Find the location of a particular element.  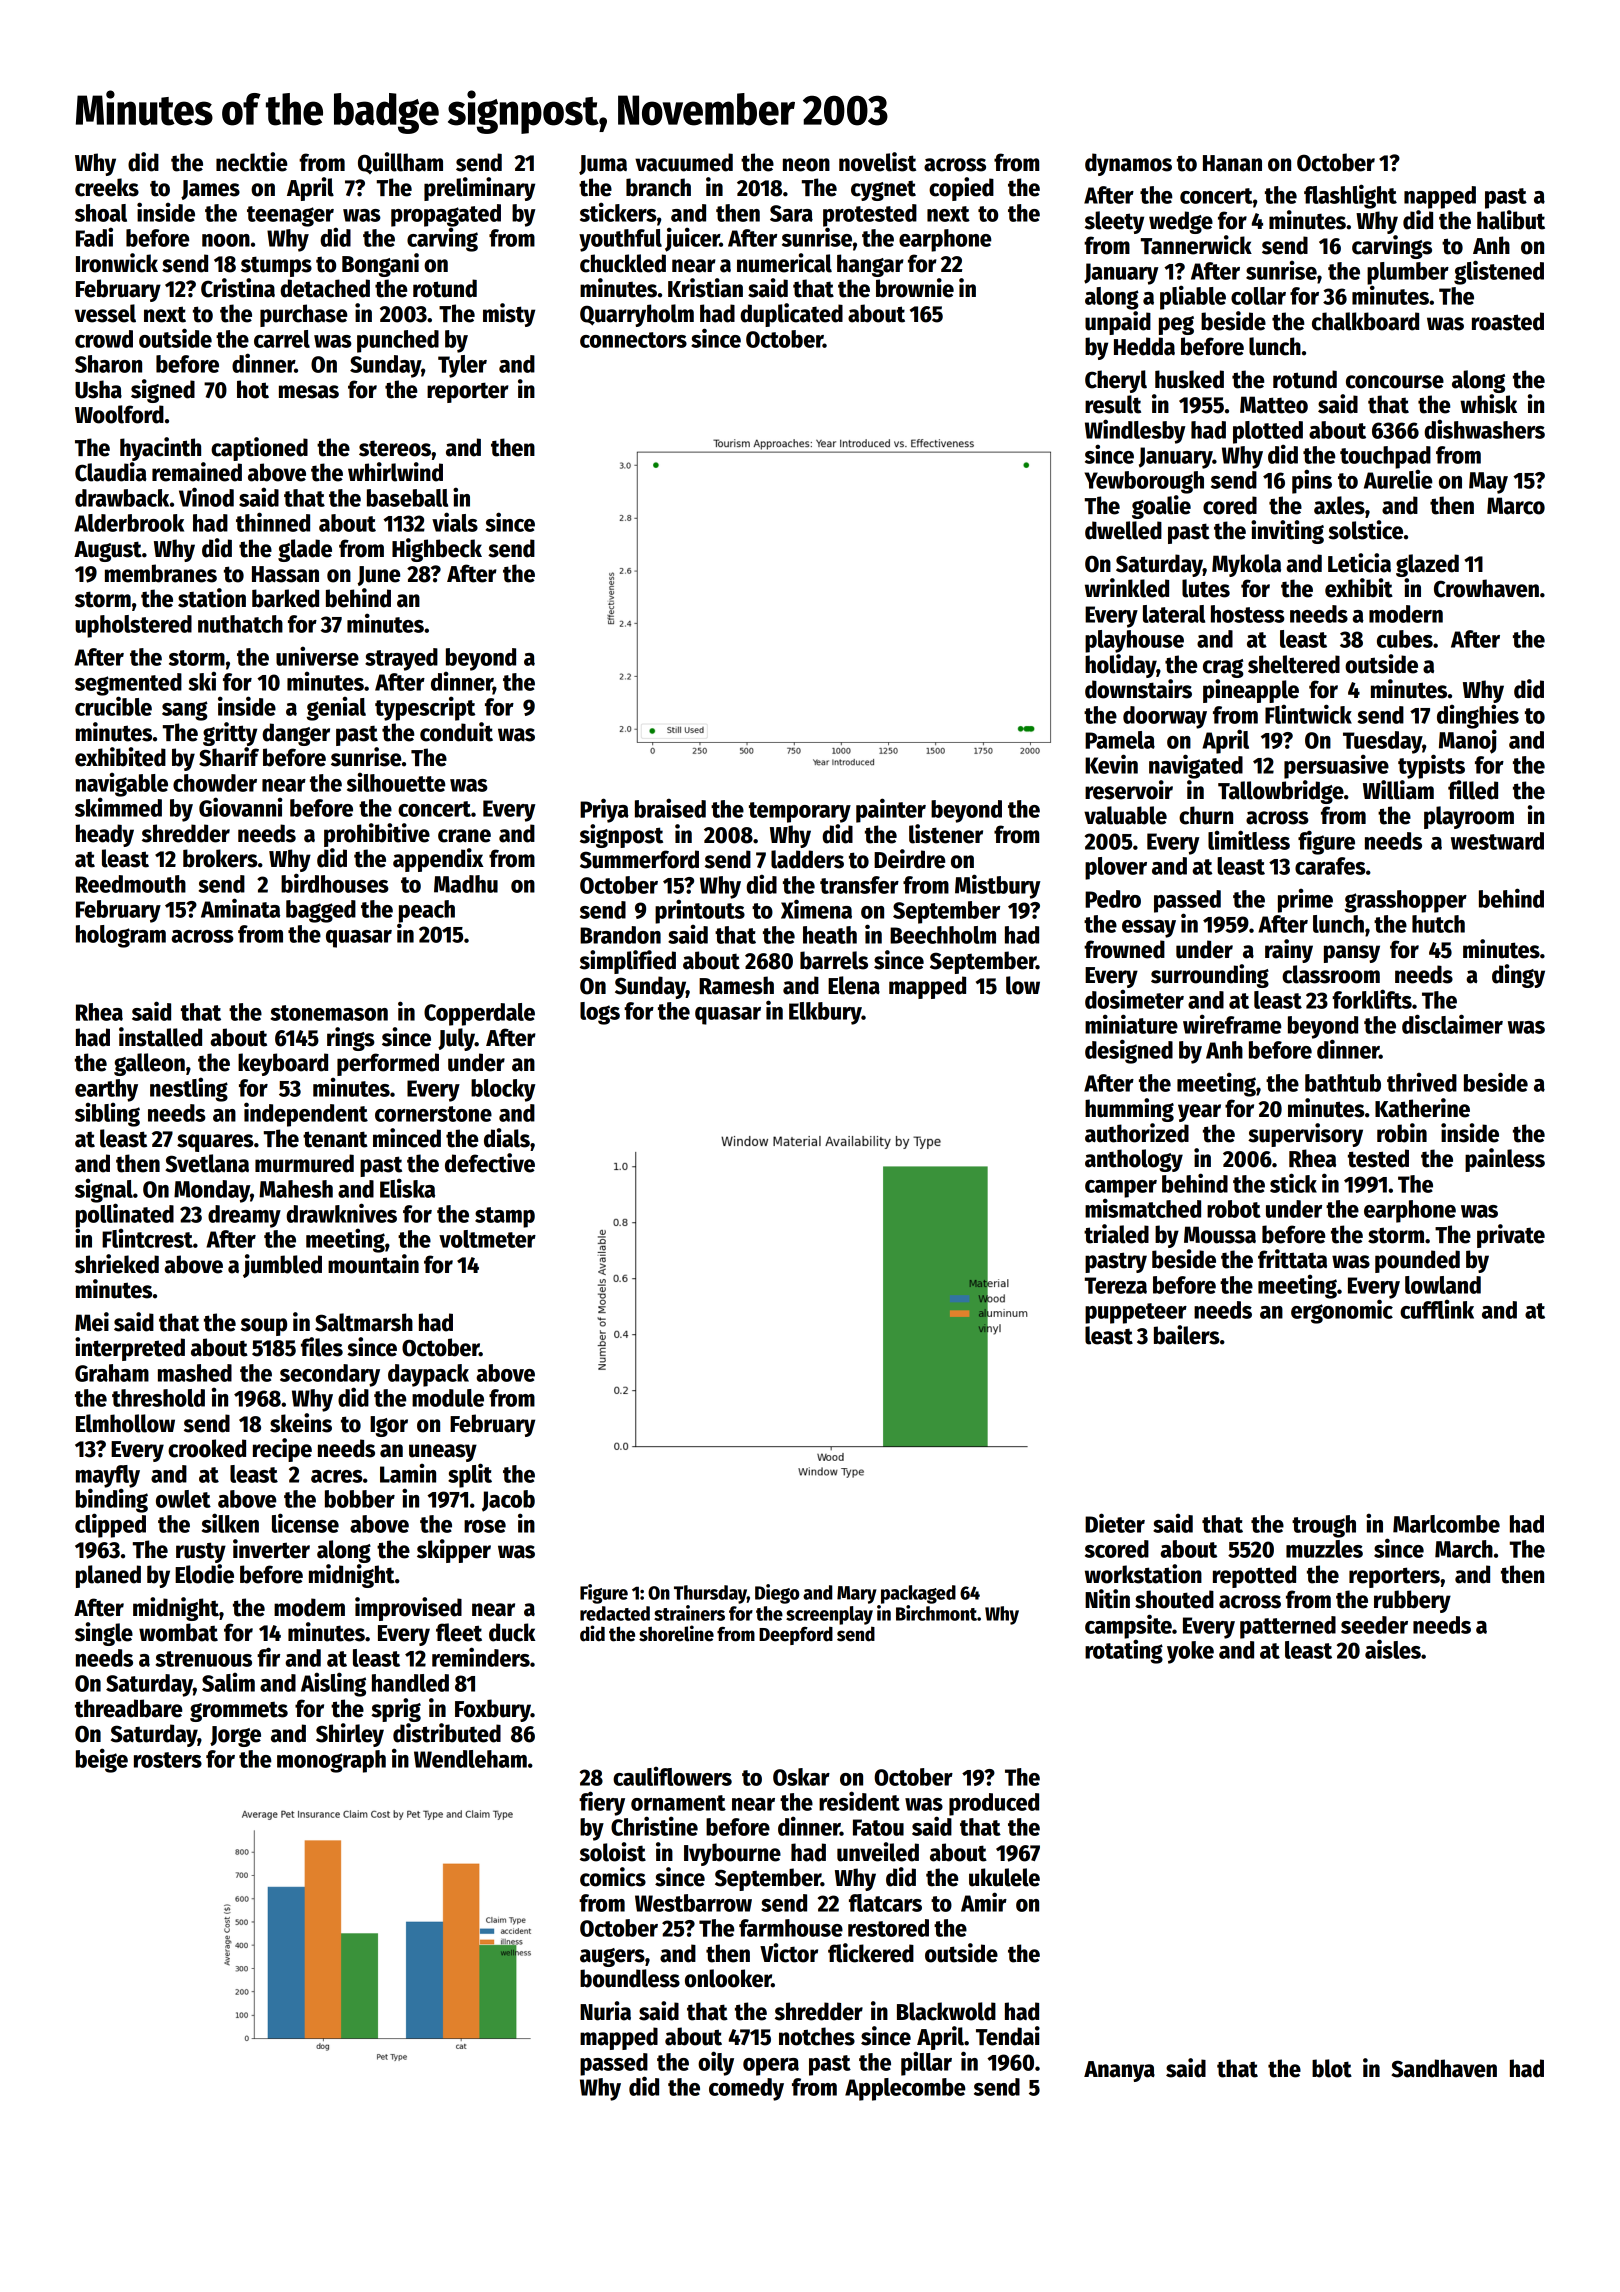

Elkbury is located at coordinates (825, 1013).
